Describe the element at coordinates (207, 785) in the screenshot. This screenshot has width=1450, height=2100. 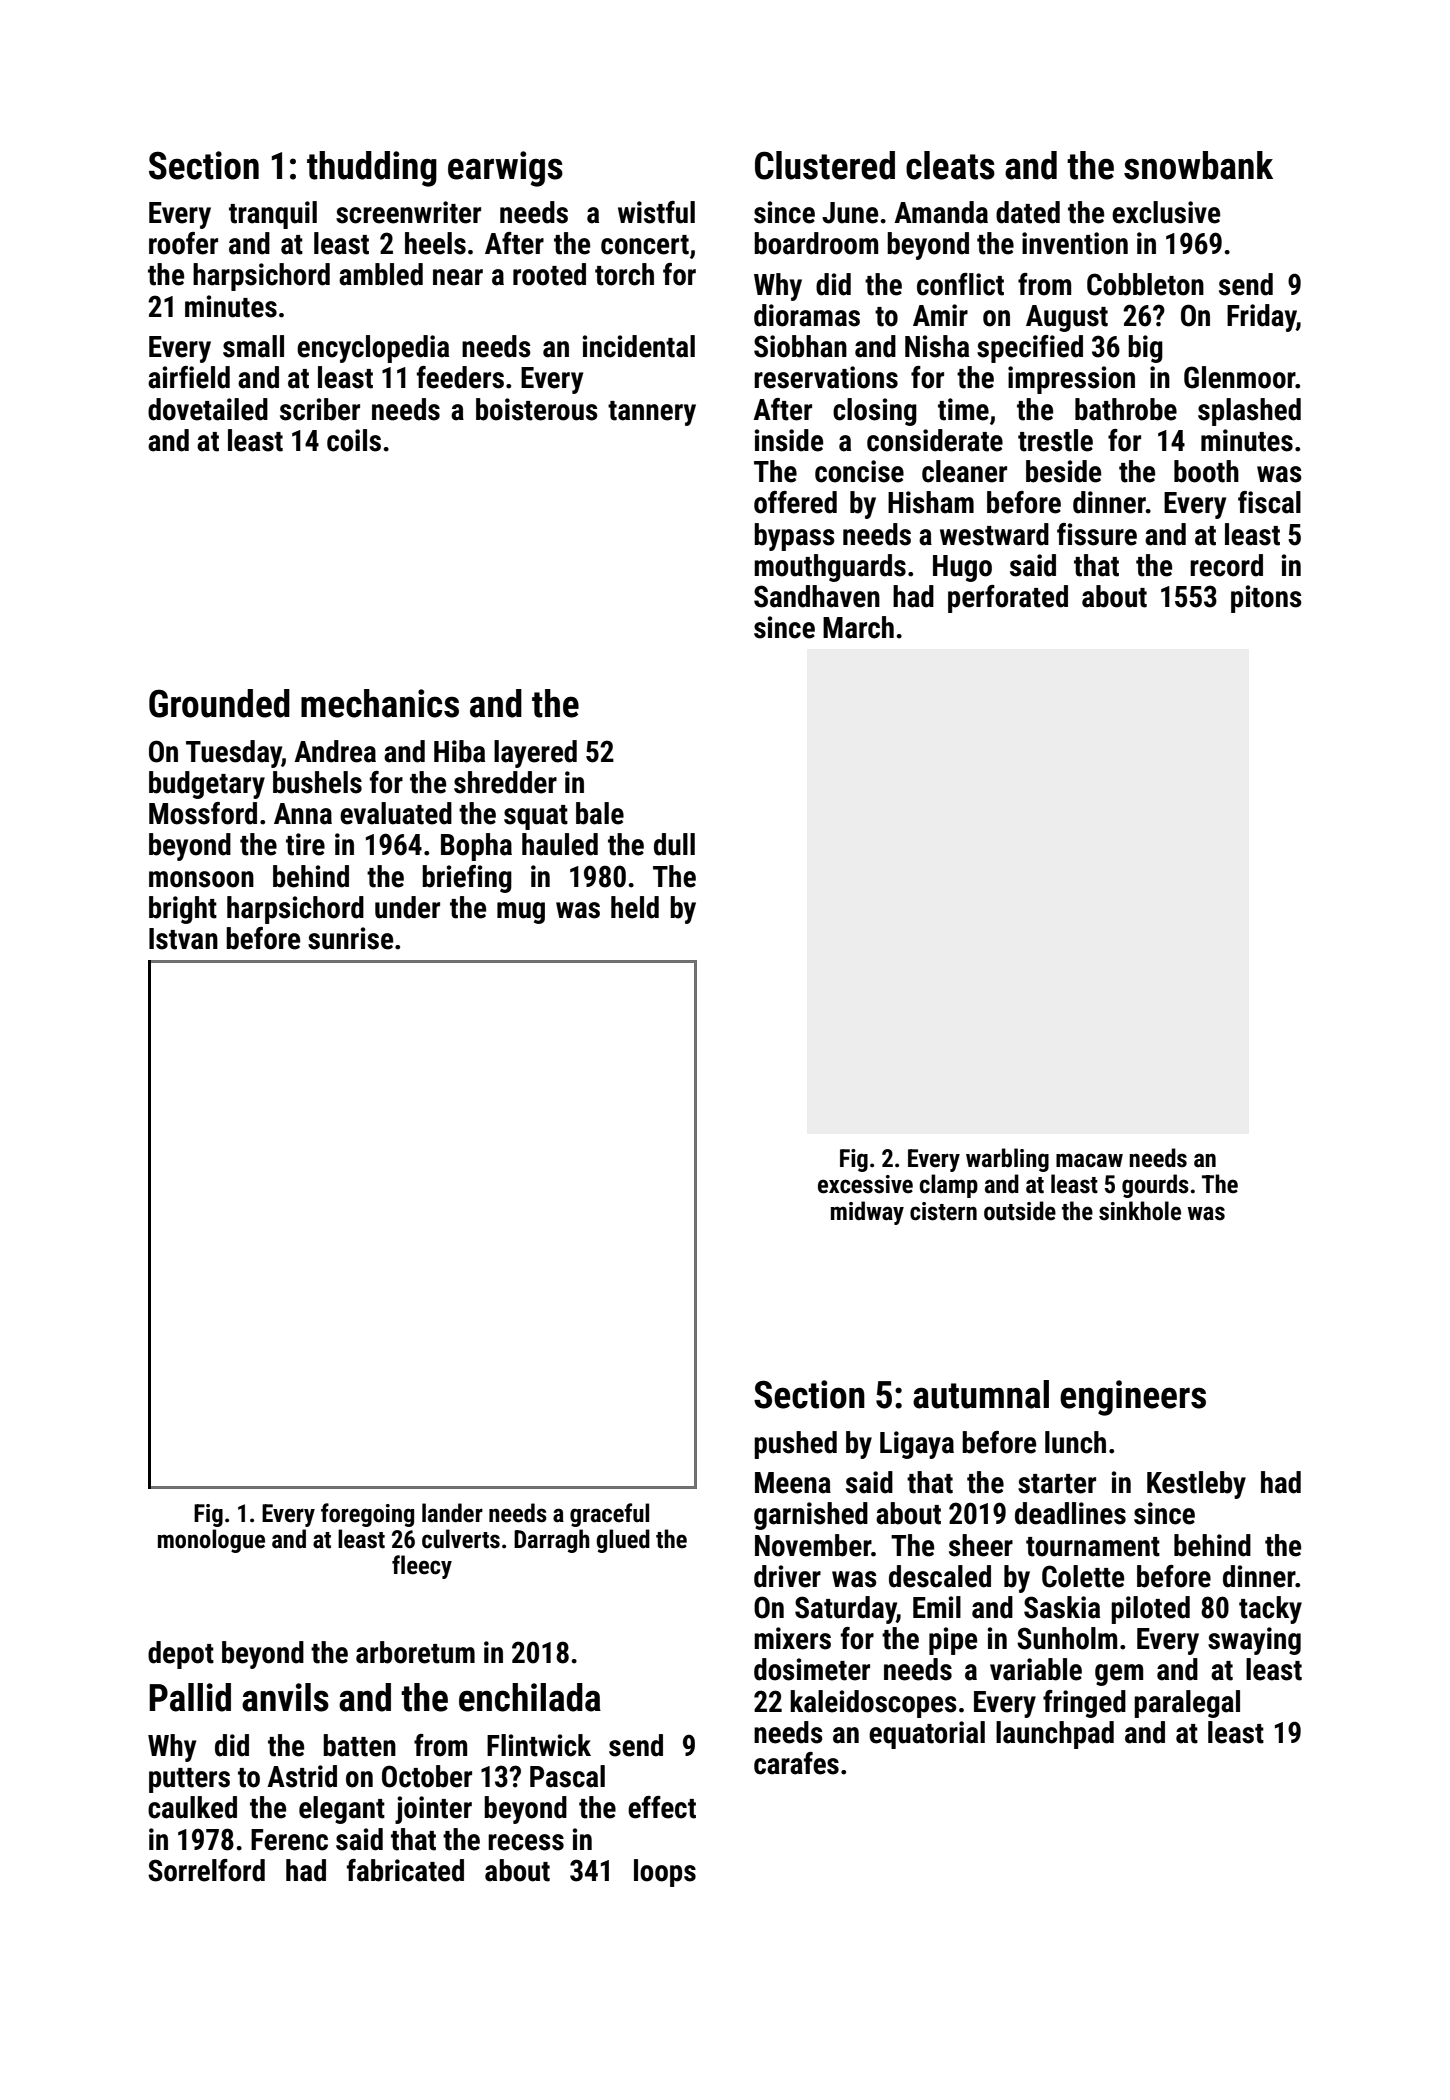
I see `budgetary` at that location.
